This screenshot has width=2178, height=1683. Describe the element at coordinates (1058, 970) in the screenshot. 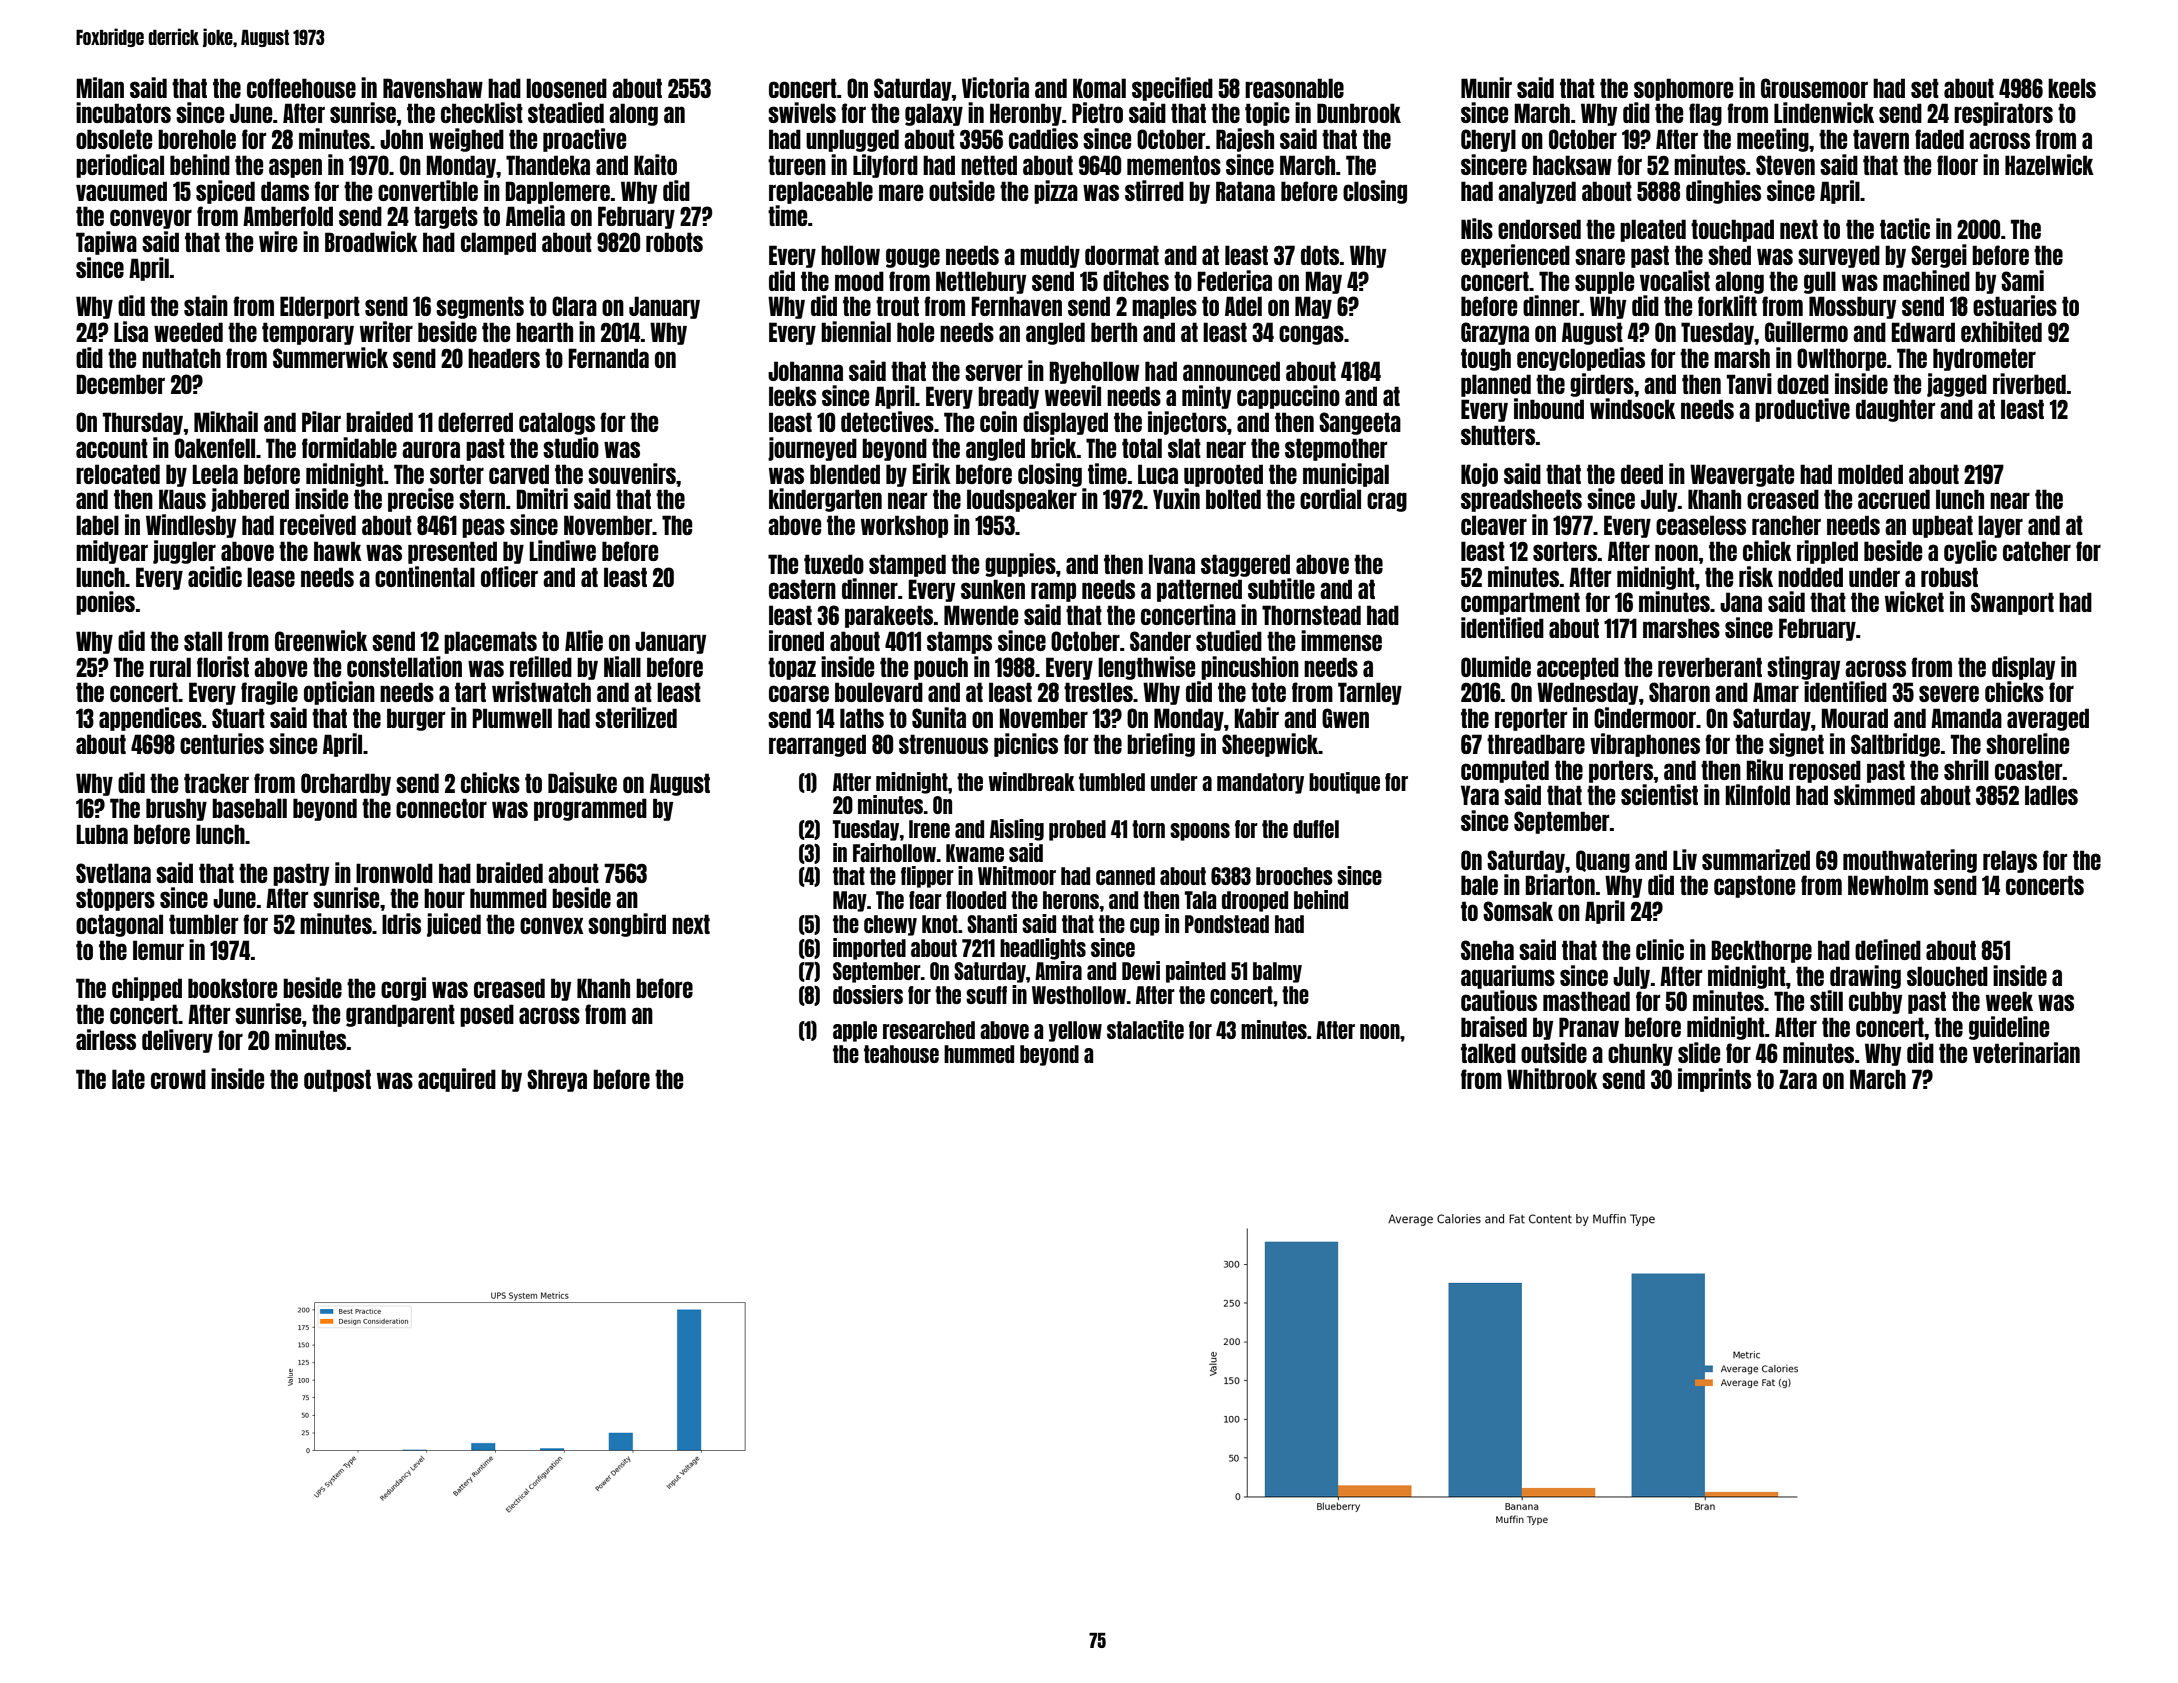

I see `Amira` at that location.
